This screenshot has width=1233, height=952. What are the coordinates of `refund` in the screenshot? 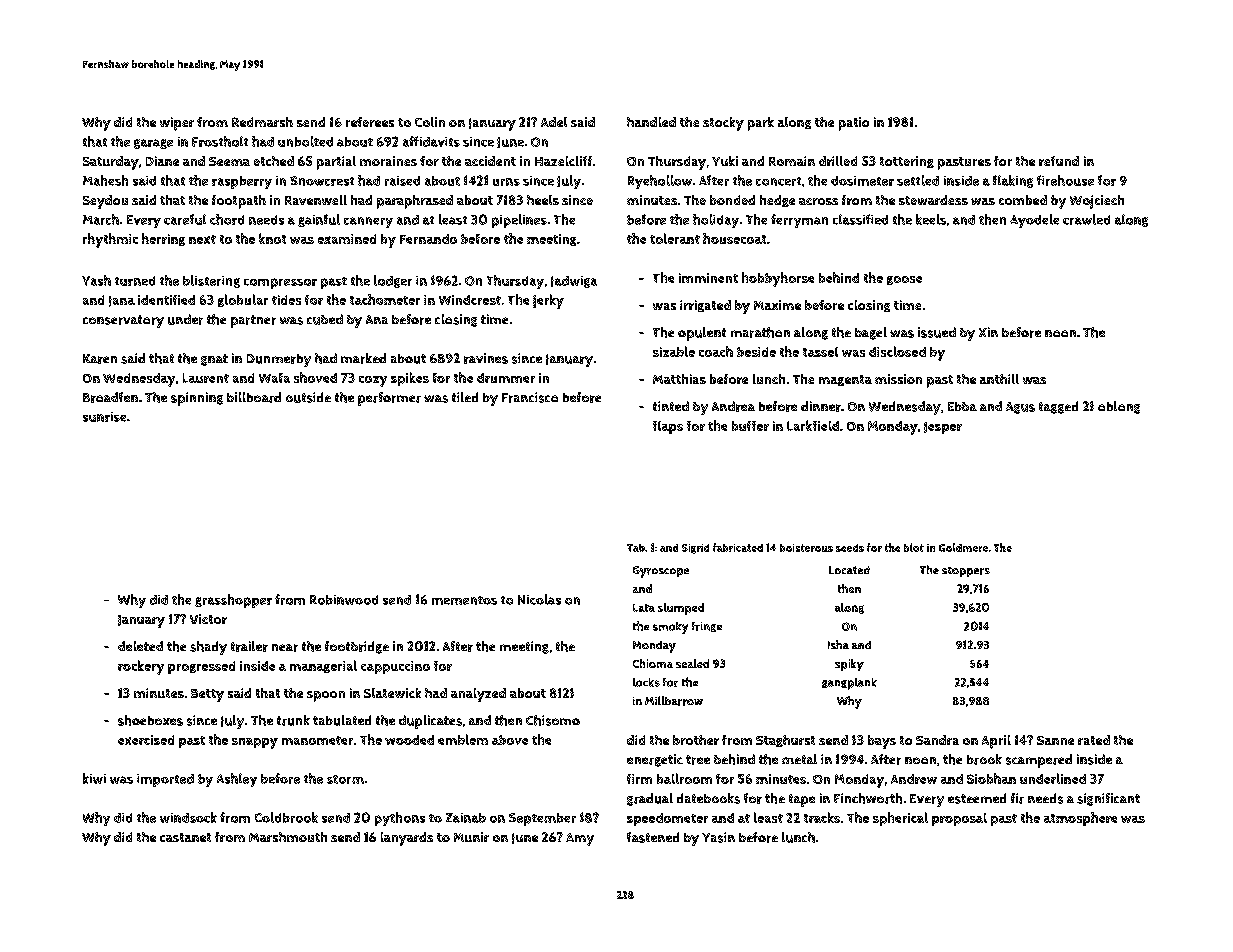 It's located at (1059, 161).
